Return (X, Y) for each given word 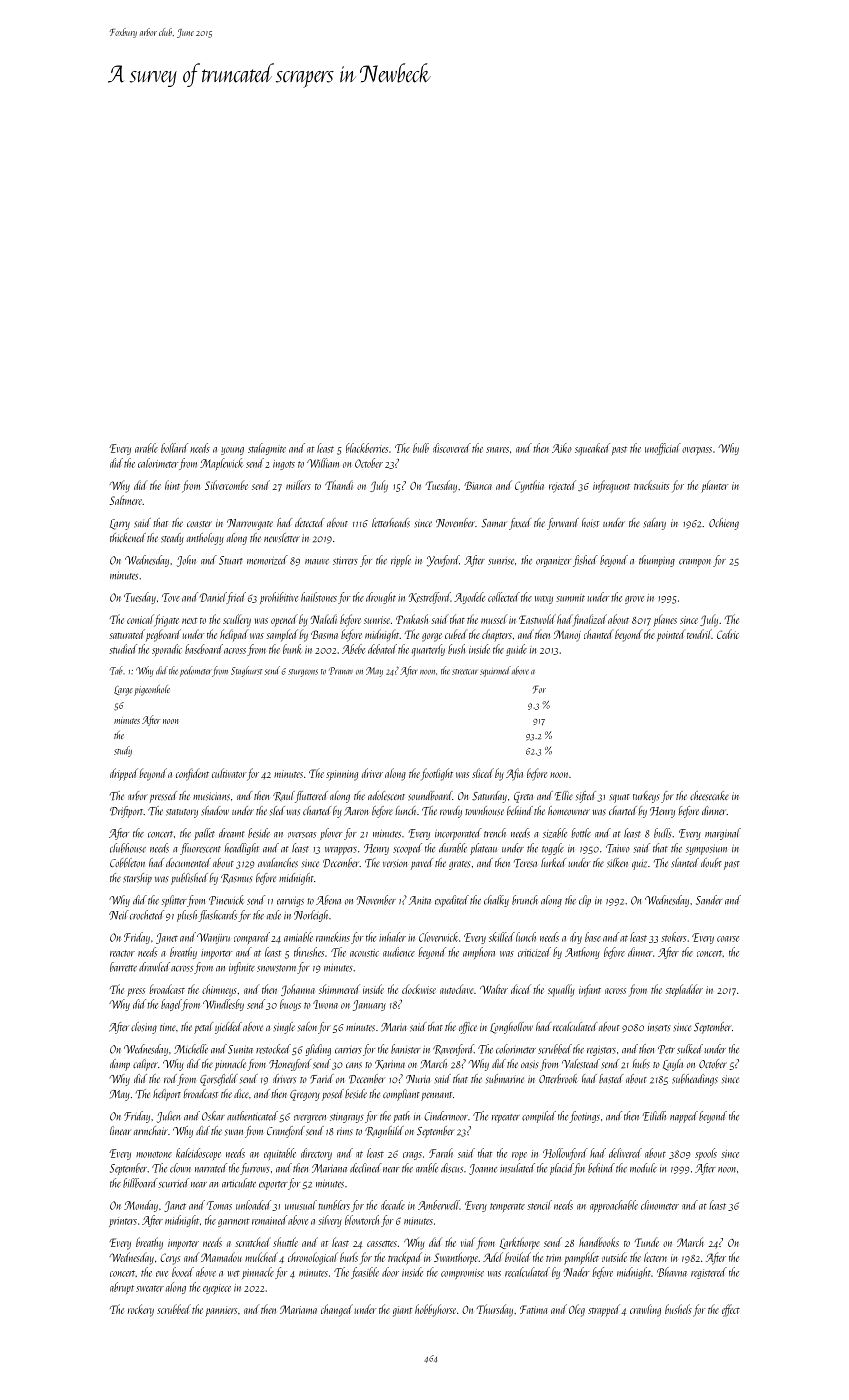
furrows (255, 1169)
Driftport (126, 812)
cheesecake (709, 795)
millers (298, 485)
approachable (614, 1206)
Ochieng (724, 524)
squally (561, 990)
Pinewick (226, 900)
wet (234, 1273)
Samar (494, 523)
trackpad (405, 1258)
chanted (599, 634)
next (189, 621)
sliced (483, 773)
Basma (324, 634)
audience (399, 952)
